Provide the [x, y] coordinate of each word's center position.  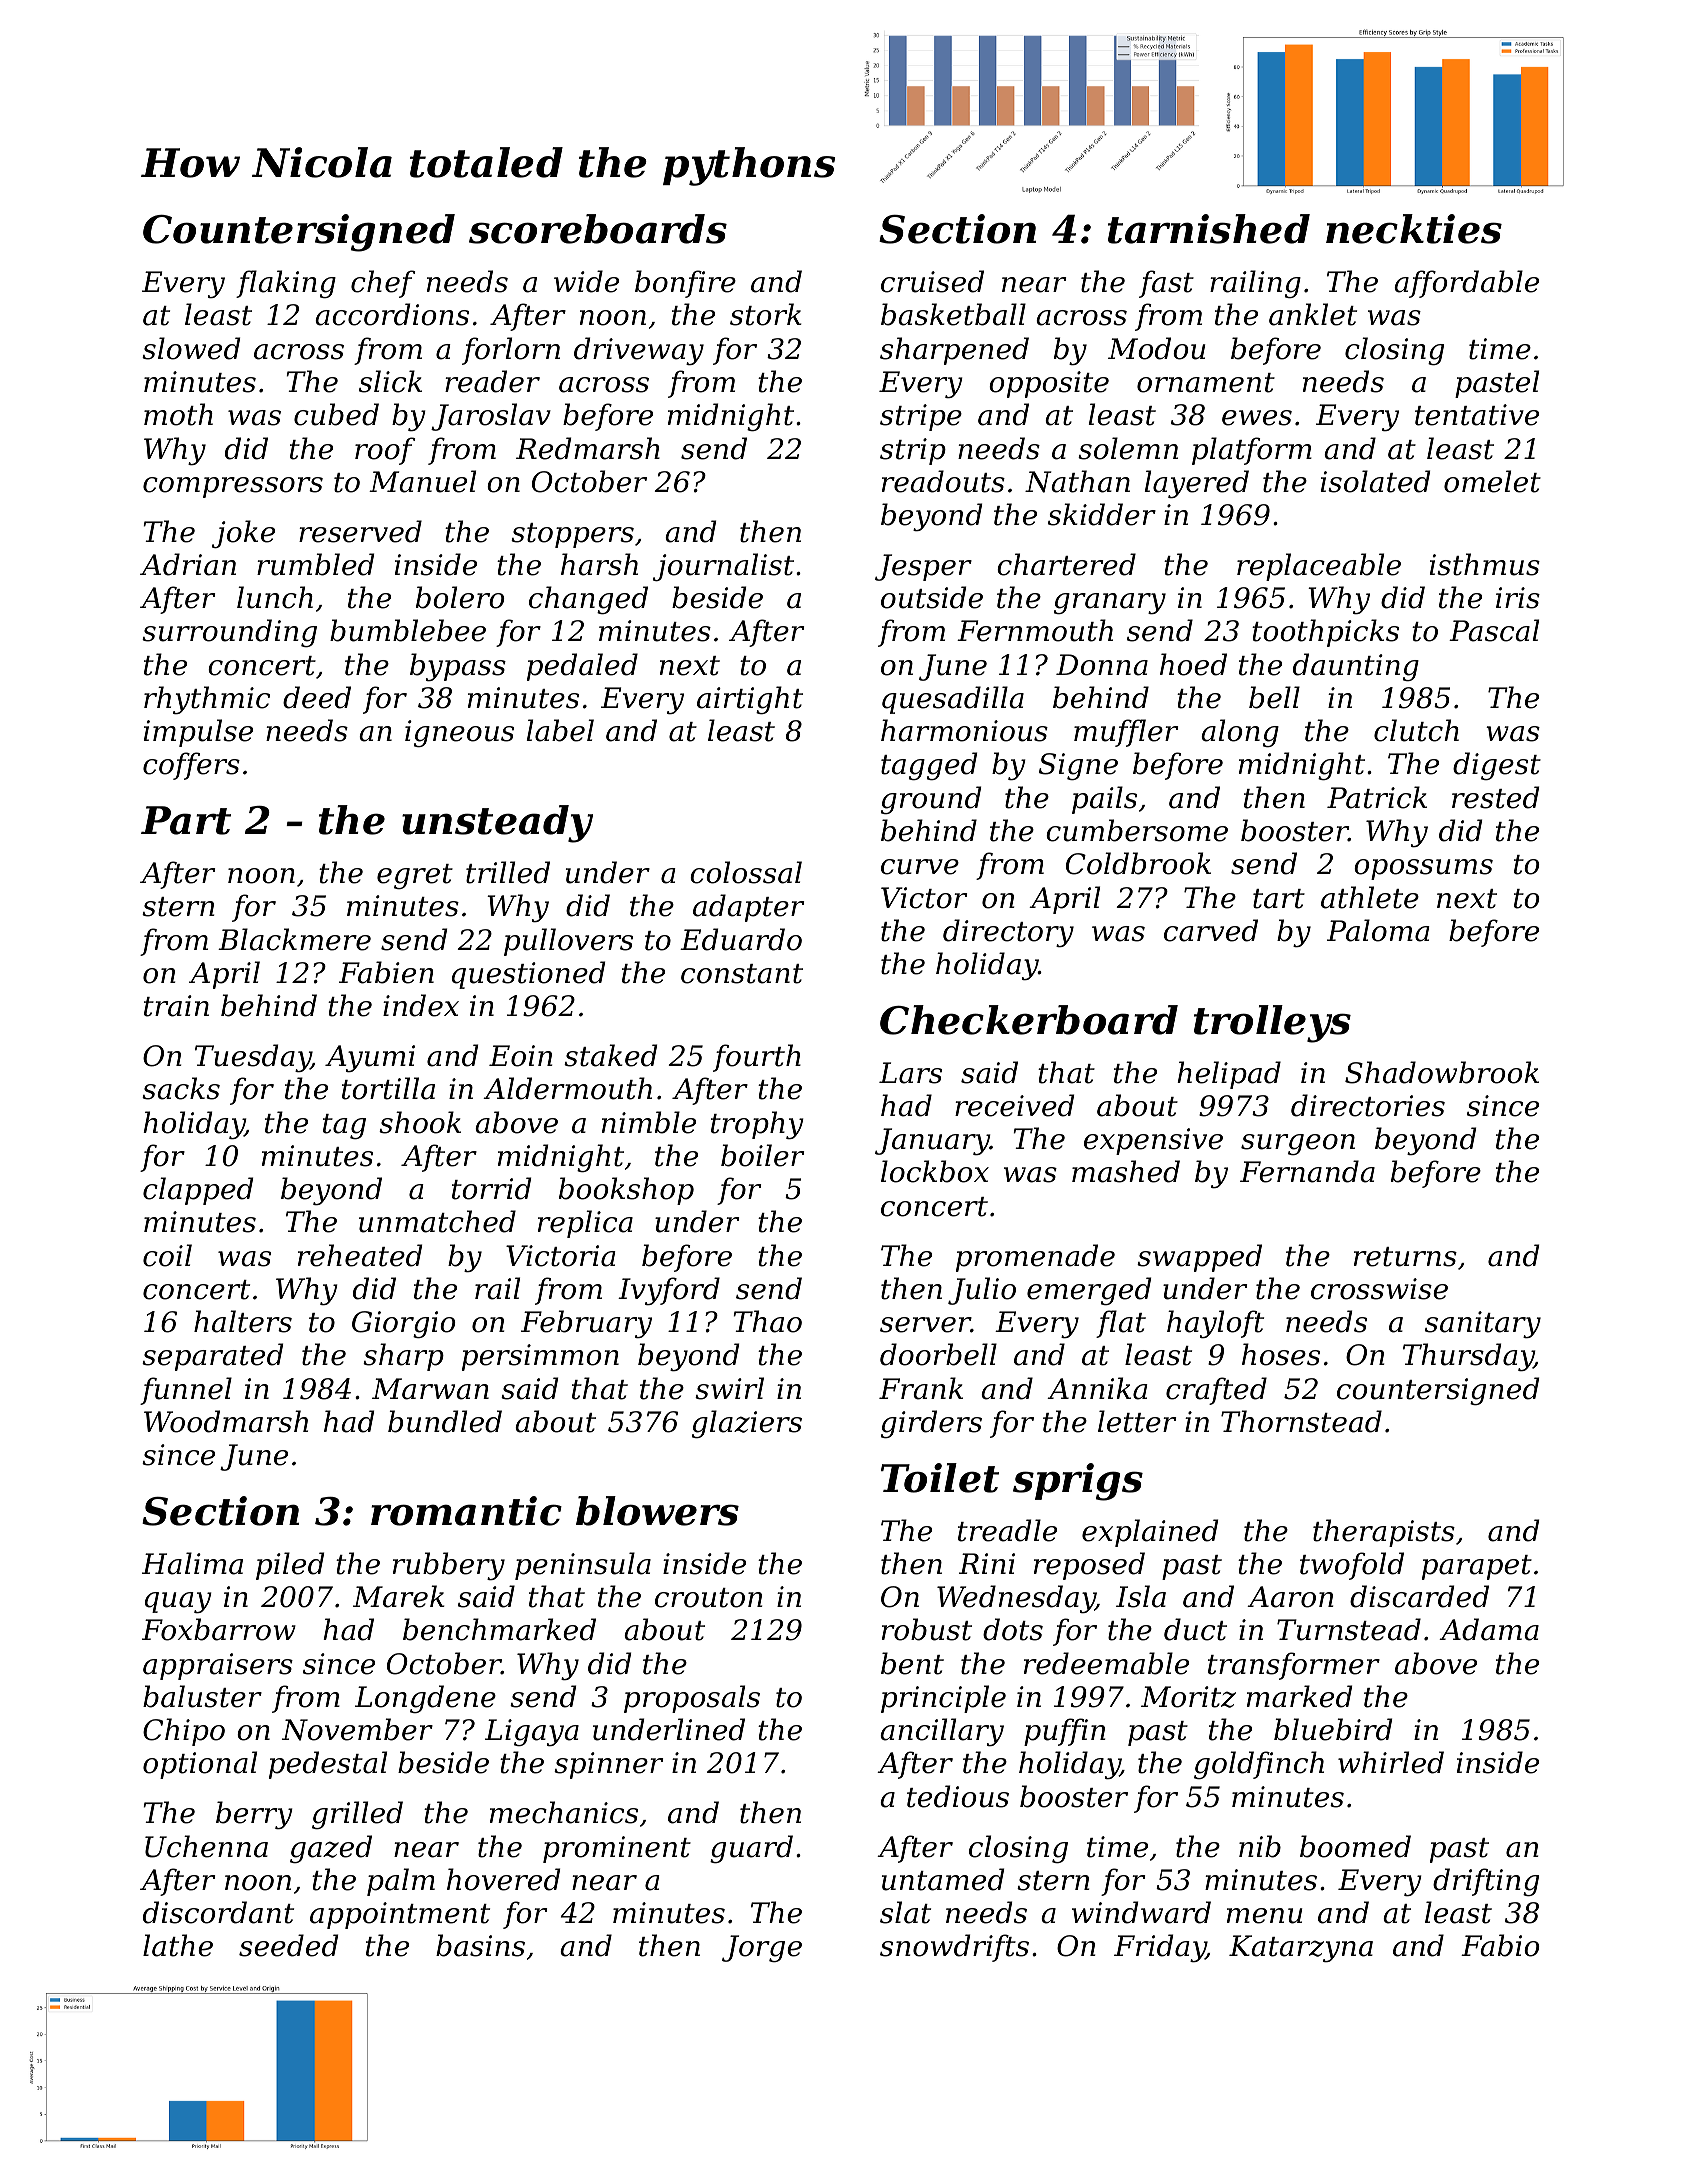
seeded [288, 1945]
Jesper [923, 567]
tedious [958, 1796]
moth [178, 414]
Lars [910, 1073]
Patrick [1377, 797]
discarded [1419, 1596]
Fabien [386, 972]
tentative [1477, 415]
